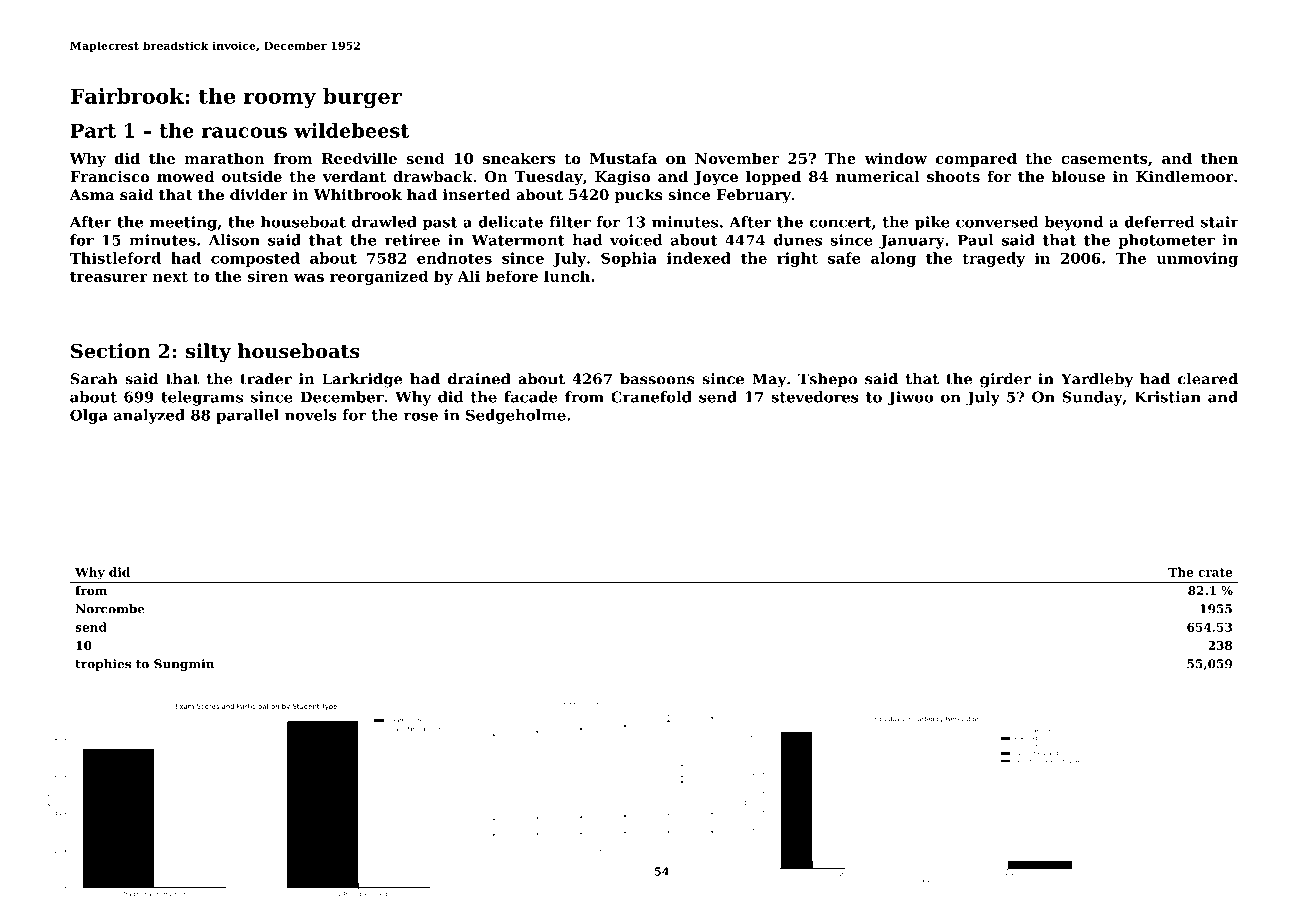 This screenshot has width=1308, height=924. Describe the element at coordinates (910, 398) in the screenshot. I see `Jiwoo` at that location.
